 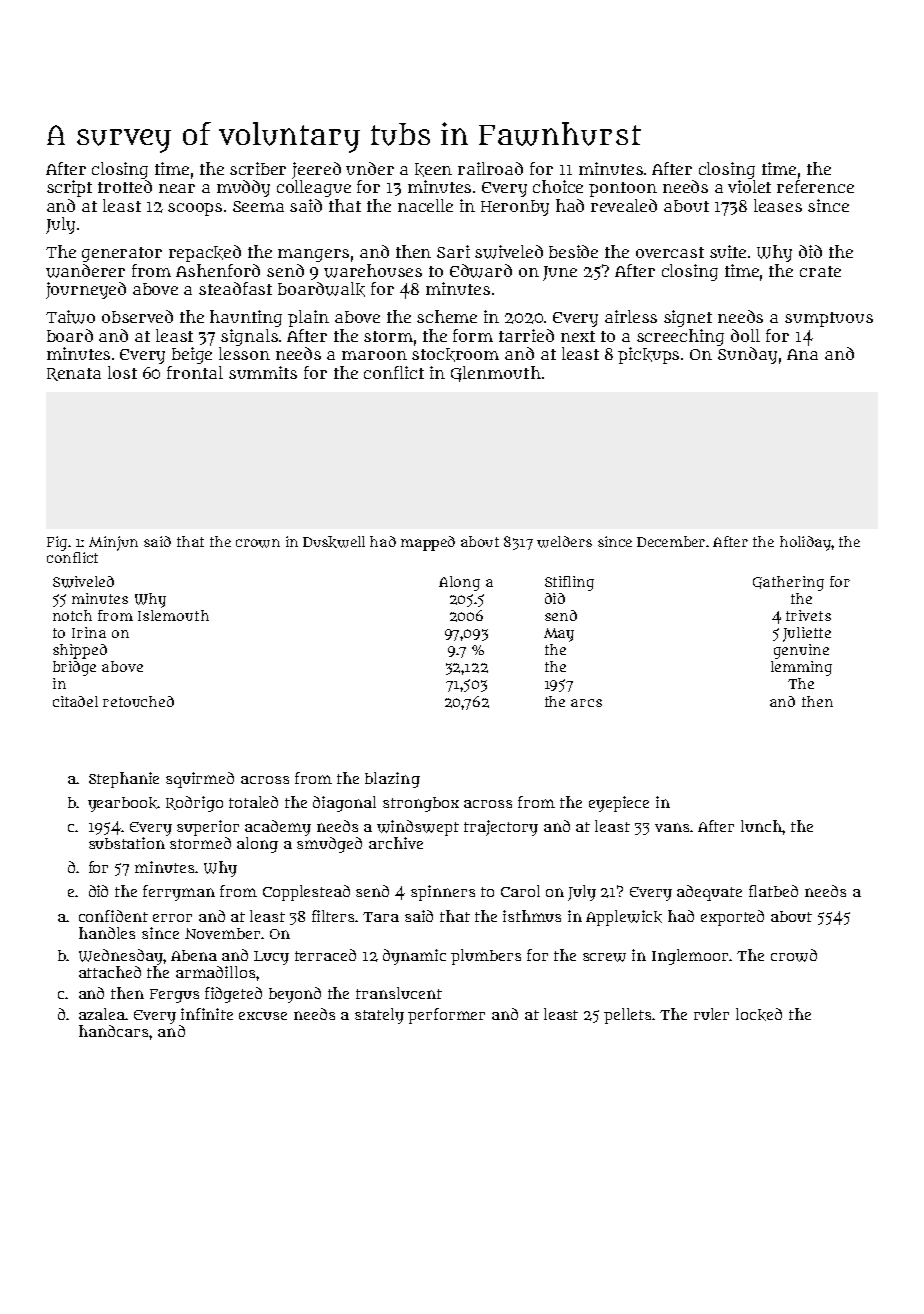 I want to click on May, so click(x=559, y=635).
